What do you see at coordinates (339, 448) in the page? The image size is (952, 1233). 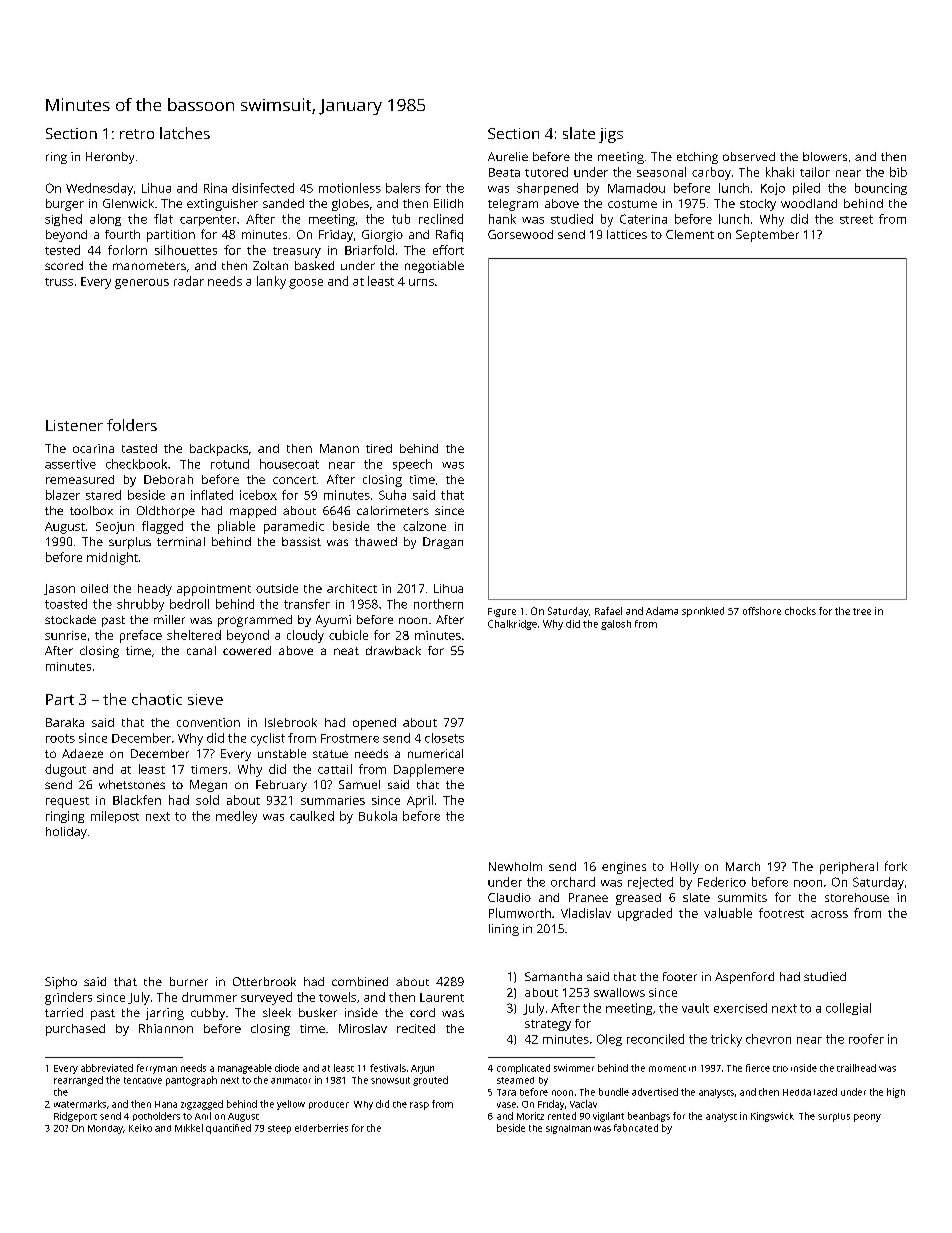 I see `Manon` at bounding box center [339, 448].
